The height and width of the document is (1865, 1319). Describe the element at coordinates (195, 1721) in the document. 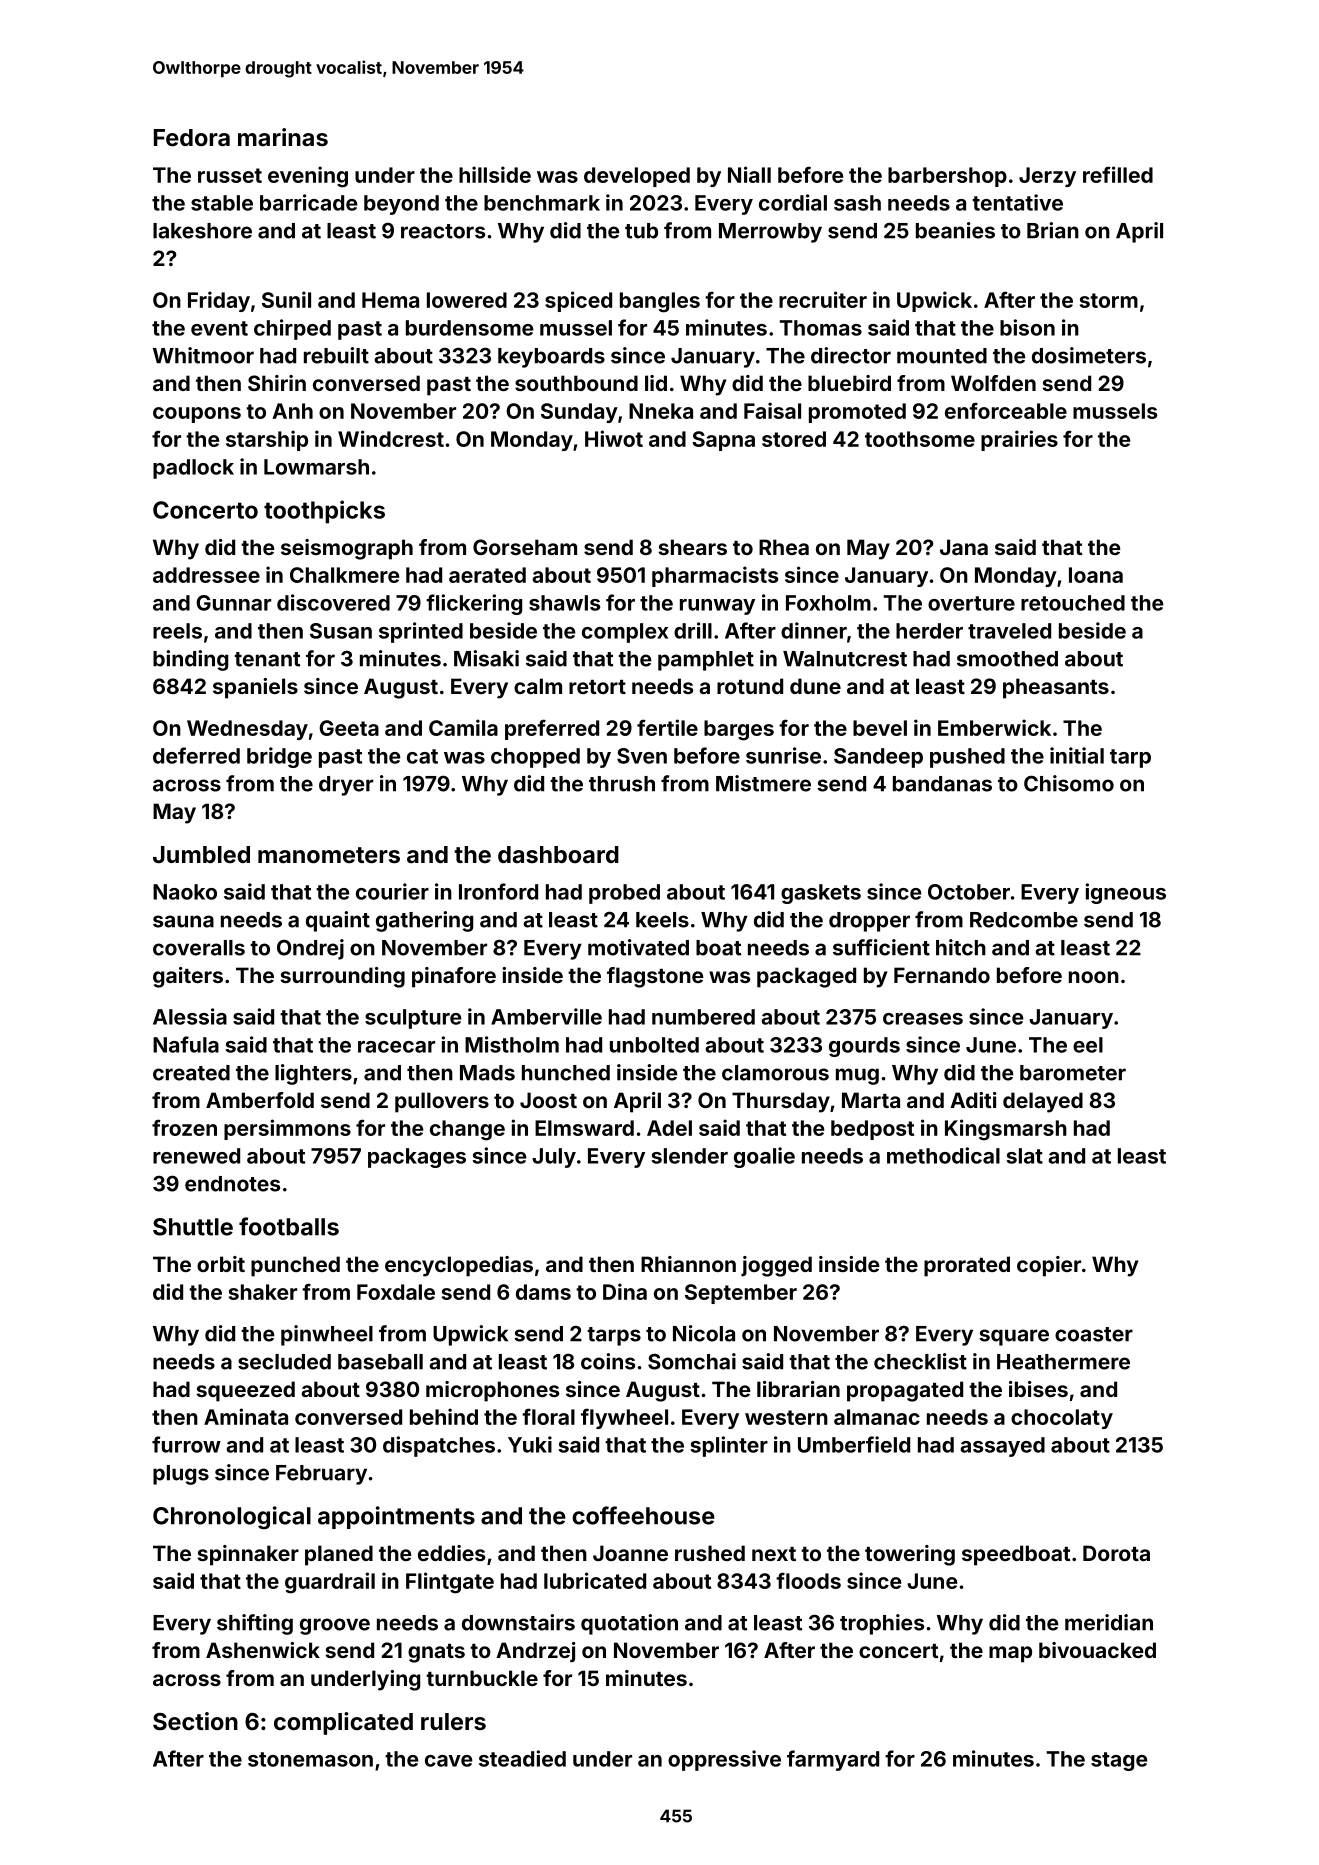

I see `Section` at that location.
